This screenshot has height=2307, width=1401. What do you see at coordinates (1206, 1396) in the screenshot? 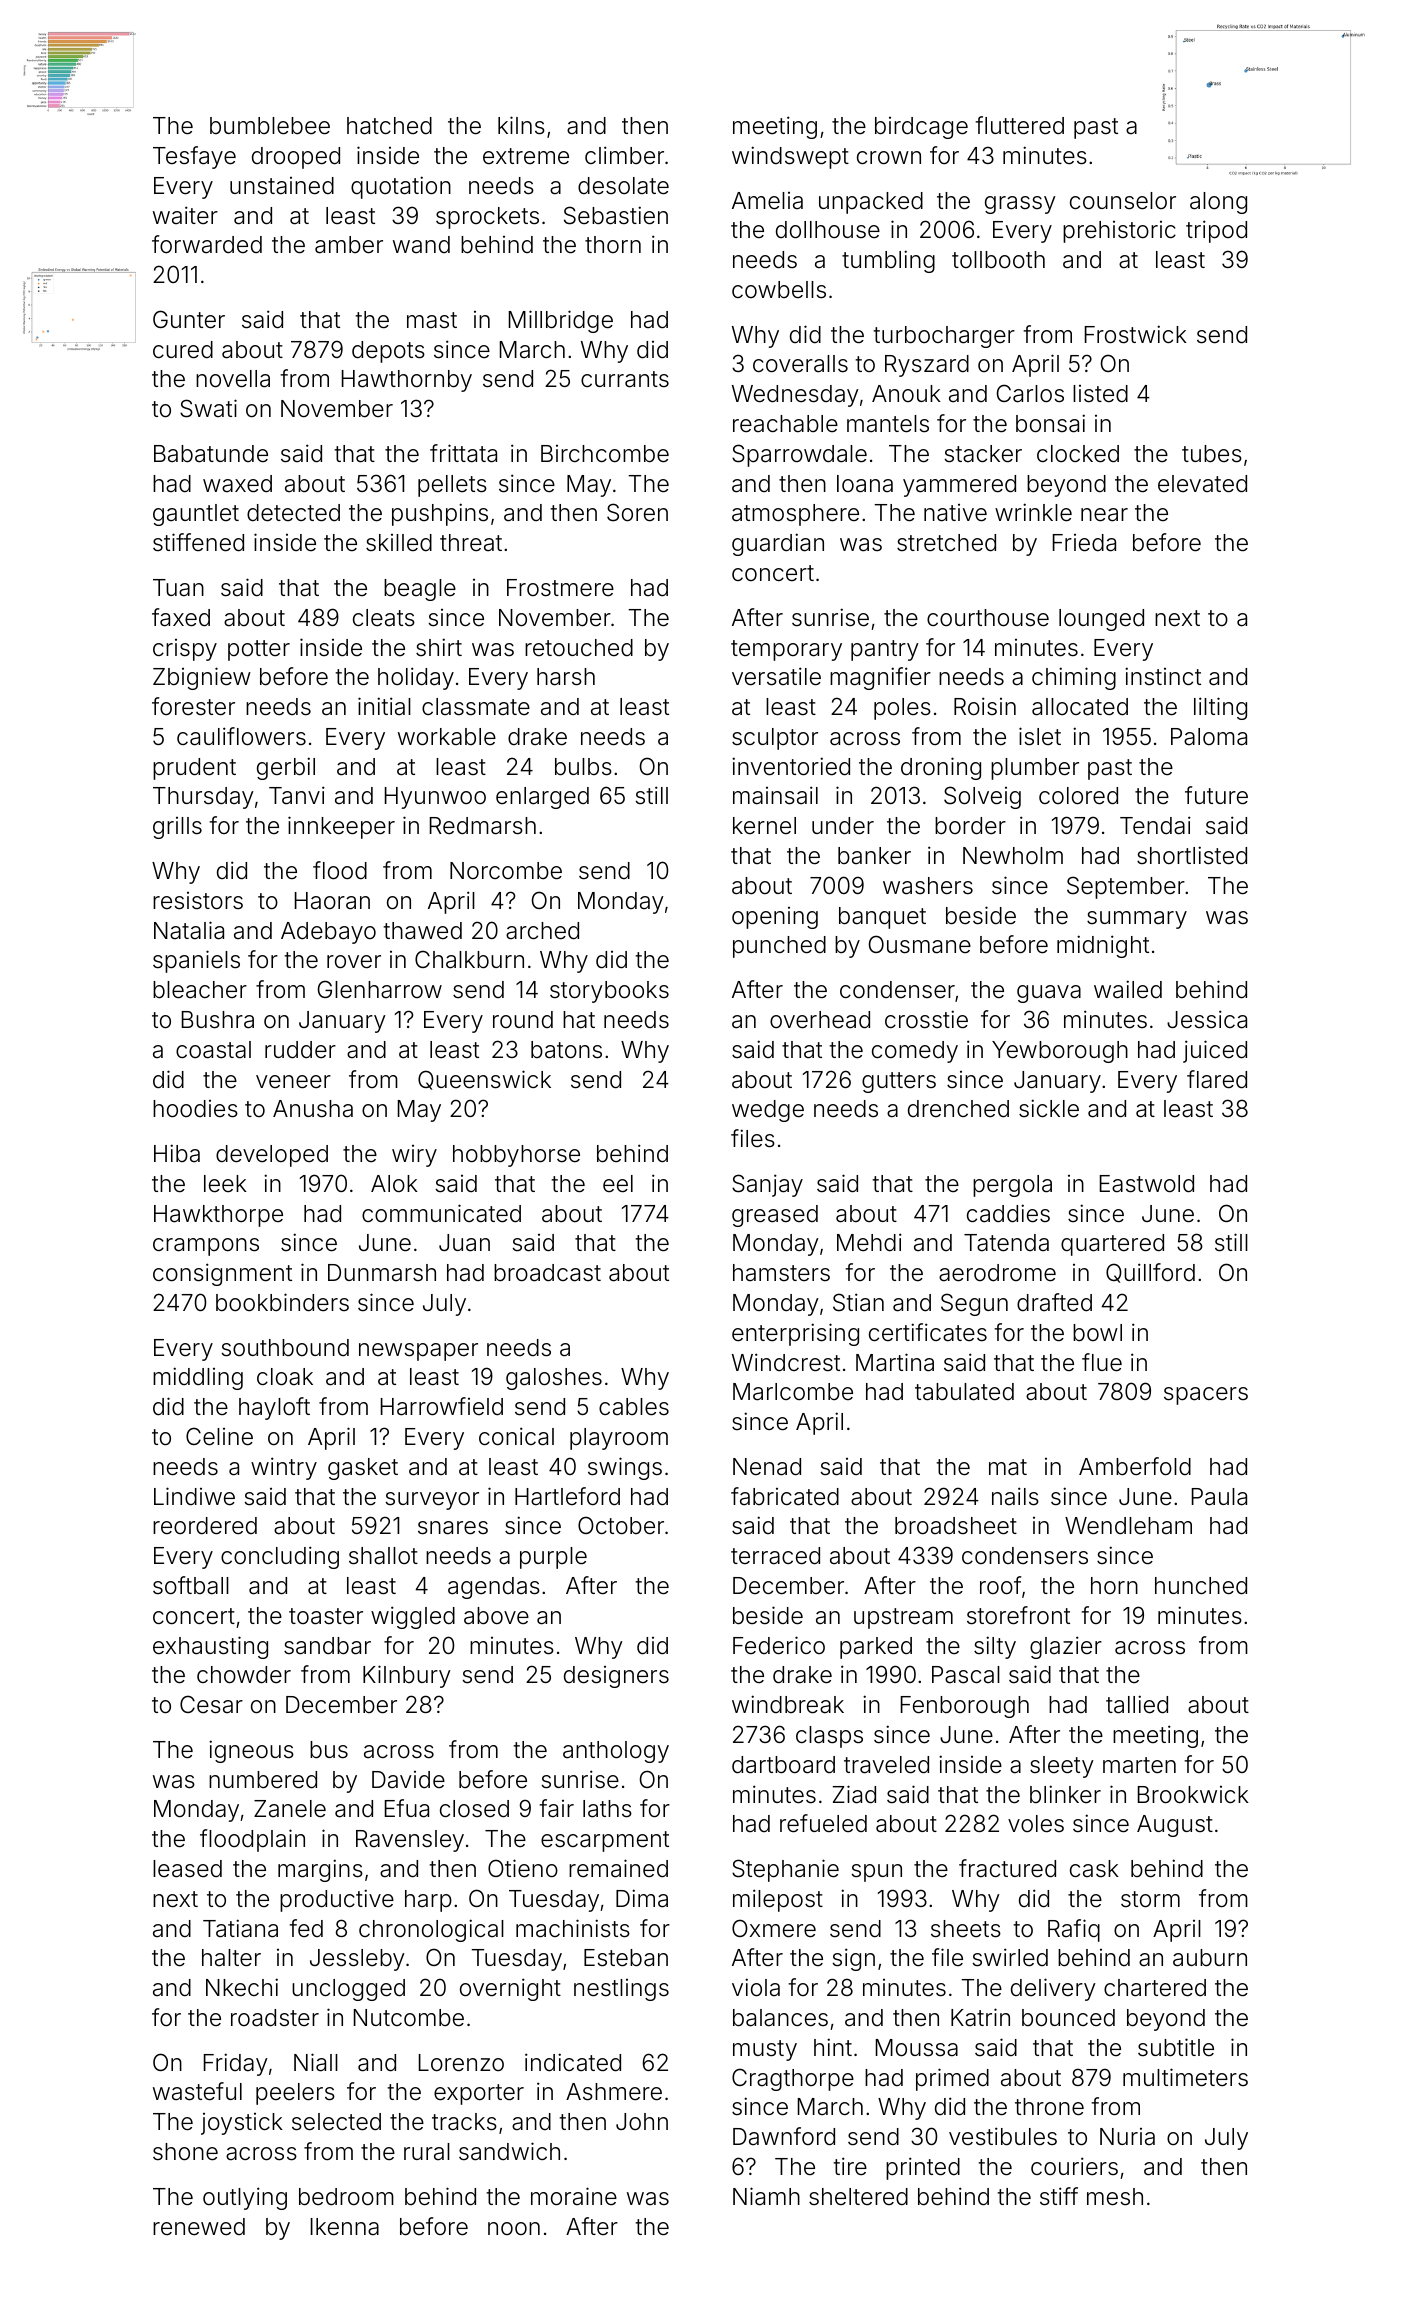
I see `spacers` at bounding box center [1206, 1396].
